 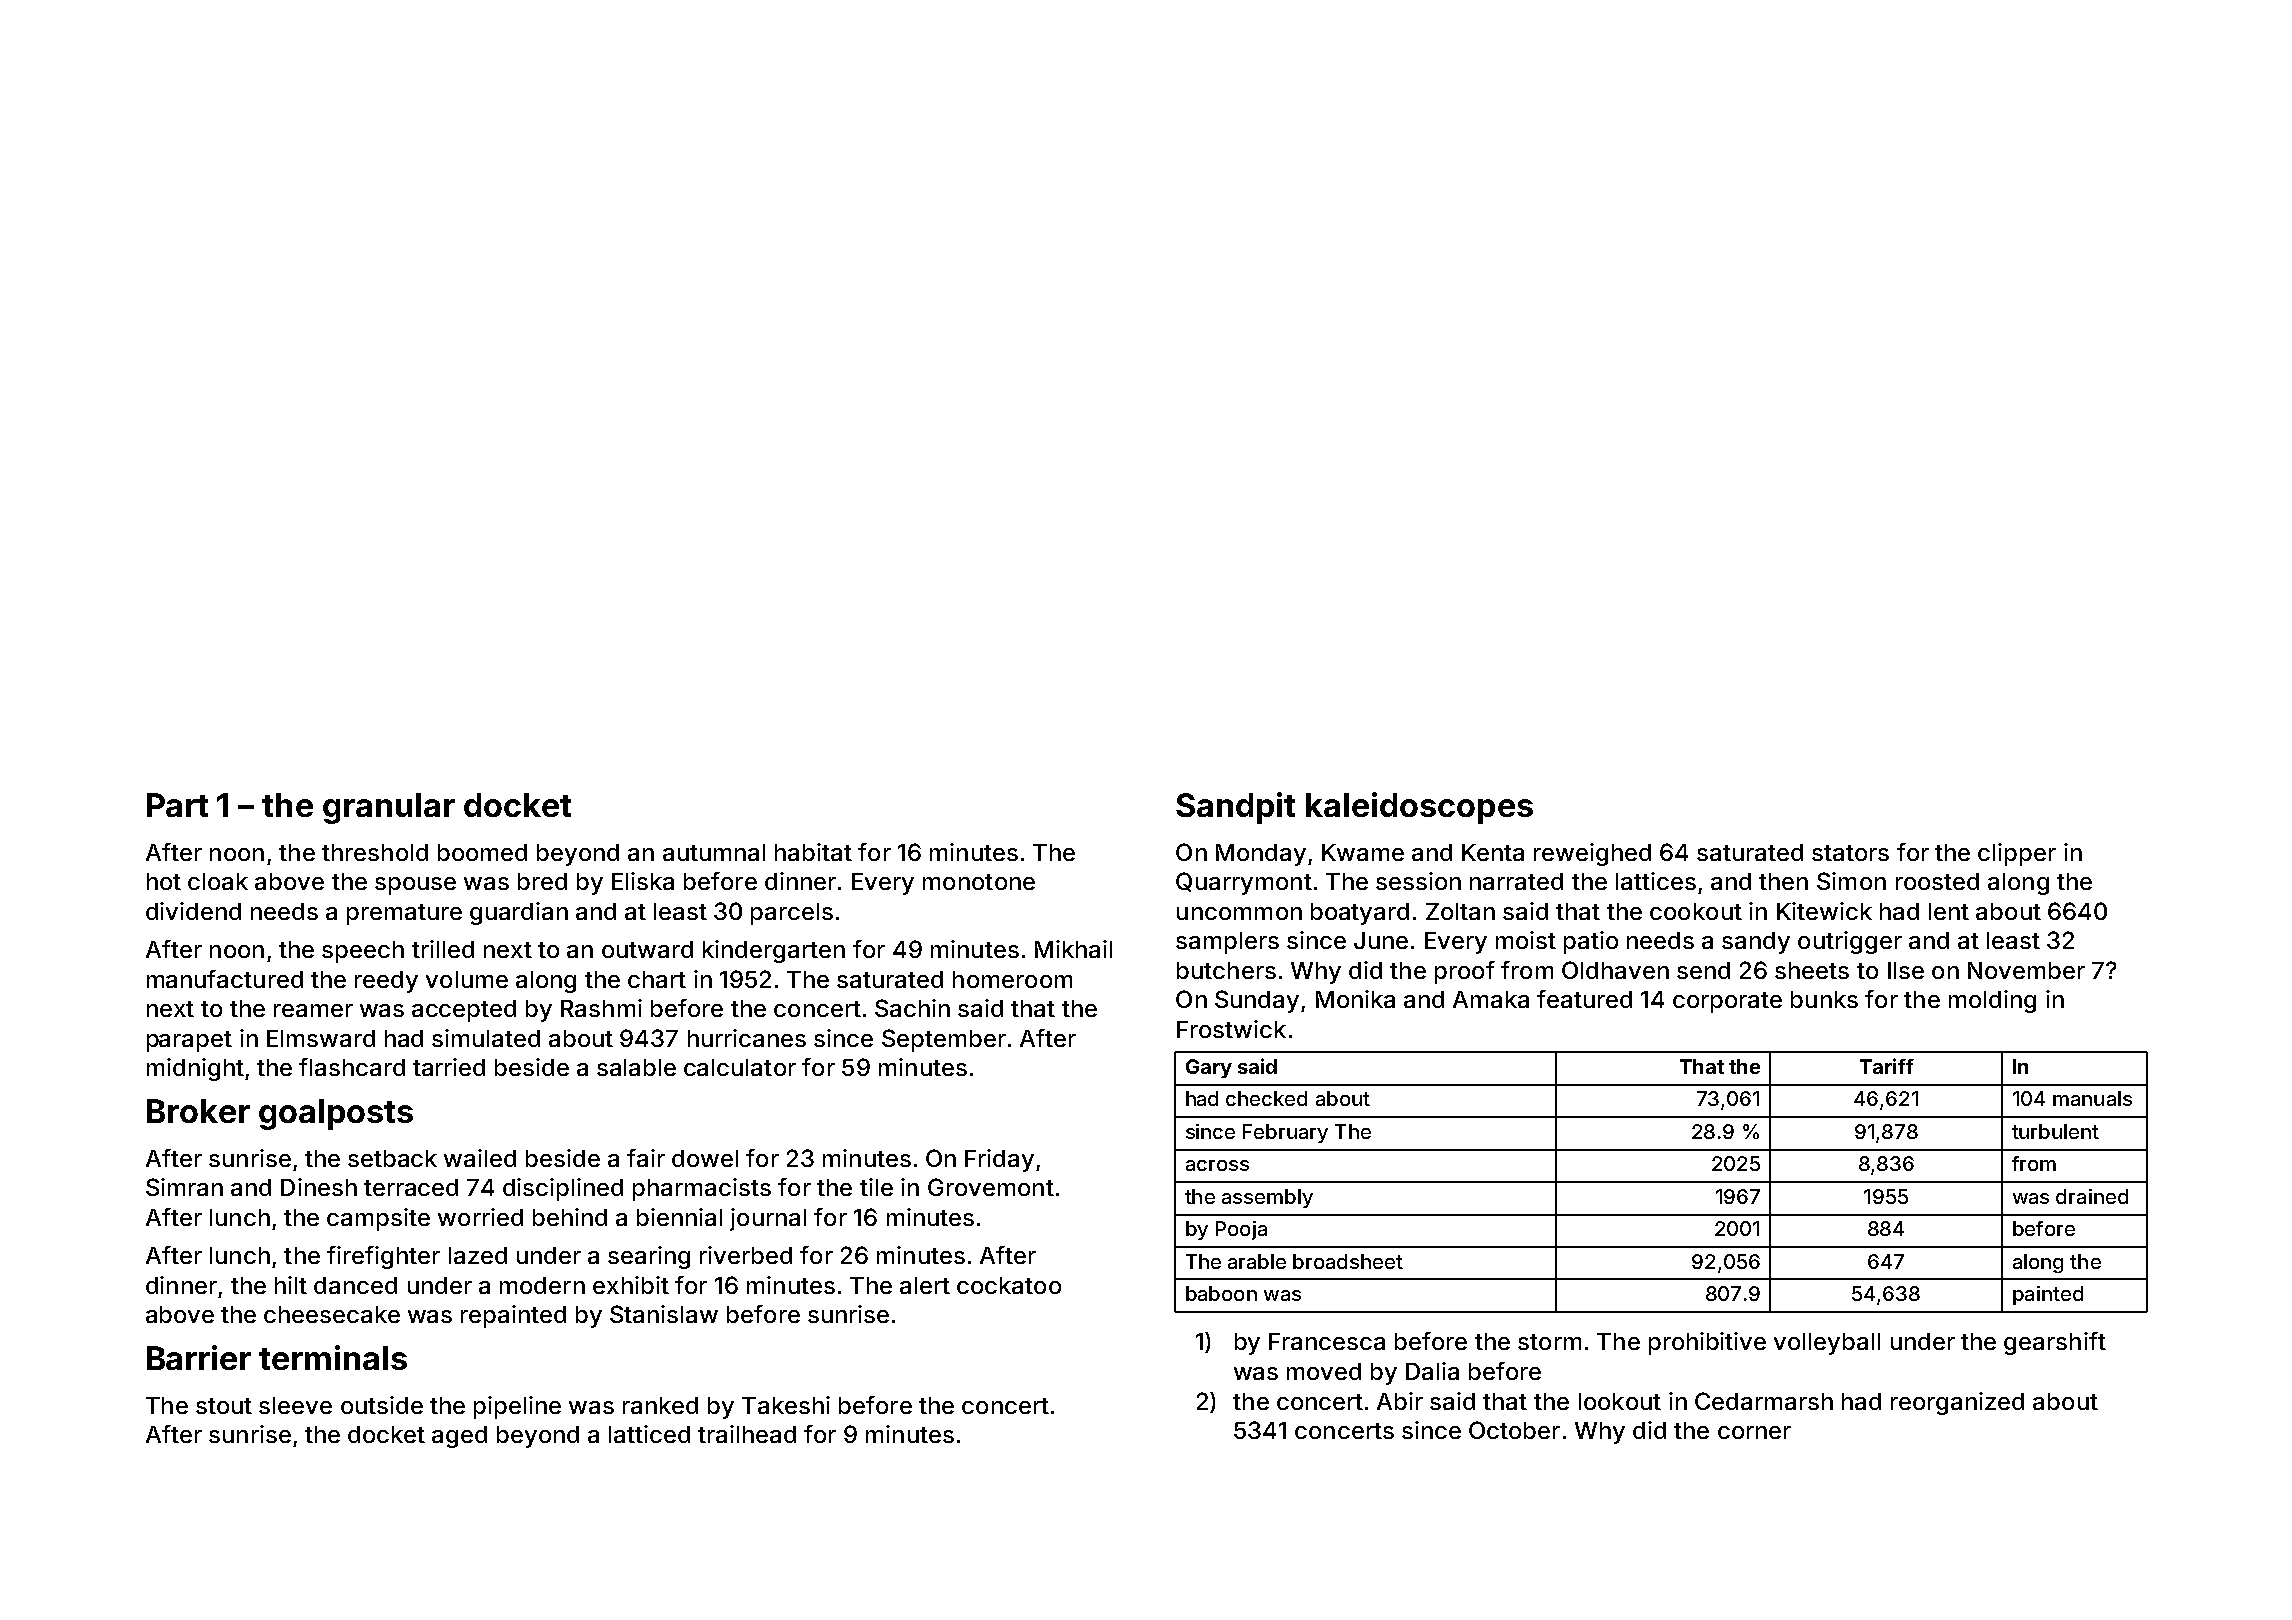 I want to click on kindergarten, so click(x=774, y=951).
